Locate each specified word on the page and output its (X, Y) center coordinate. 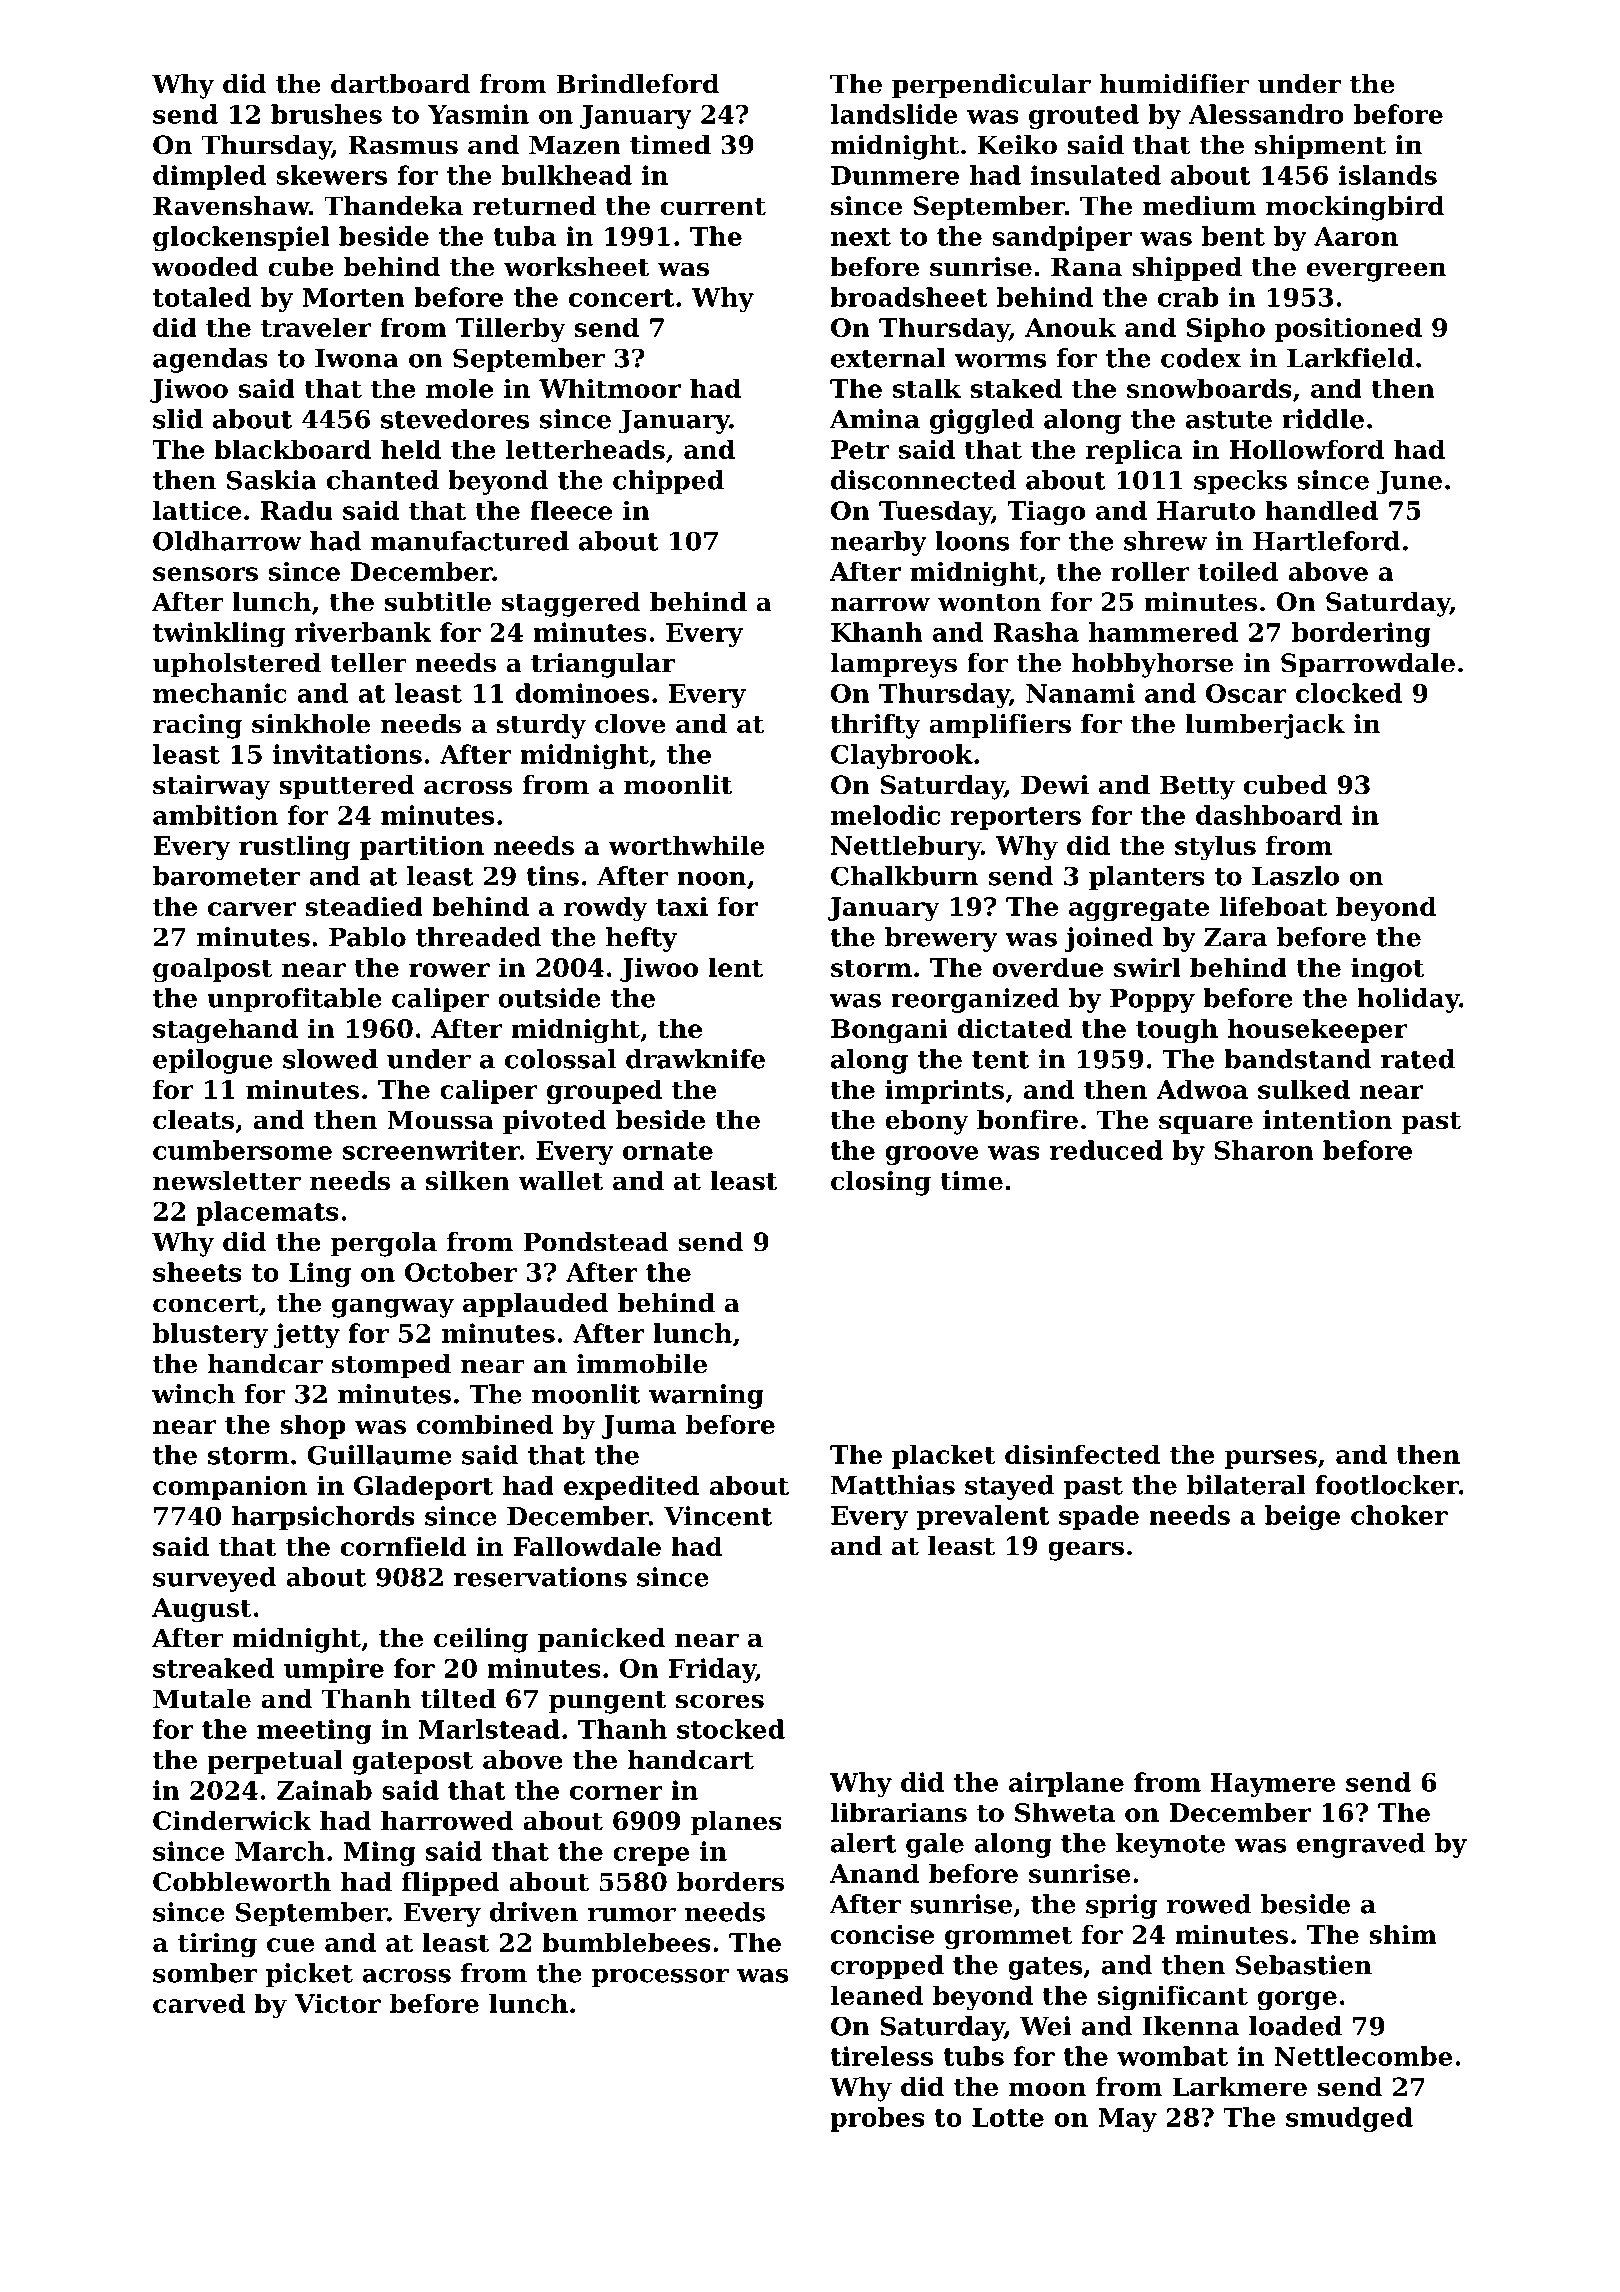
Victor (338, 2003)
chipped (668, 482)
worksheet (576, 267)
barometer (226, 876)
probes (877, 2119)
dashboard (1269, 815)
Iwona (357, 358)
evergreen (1376, 272)
